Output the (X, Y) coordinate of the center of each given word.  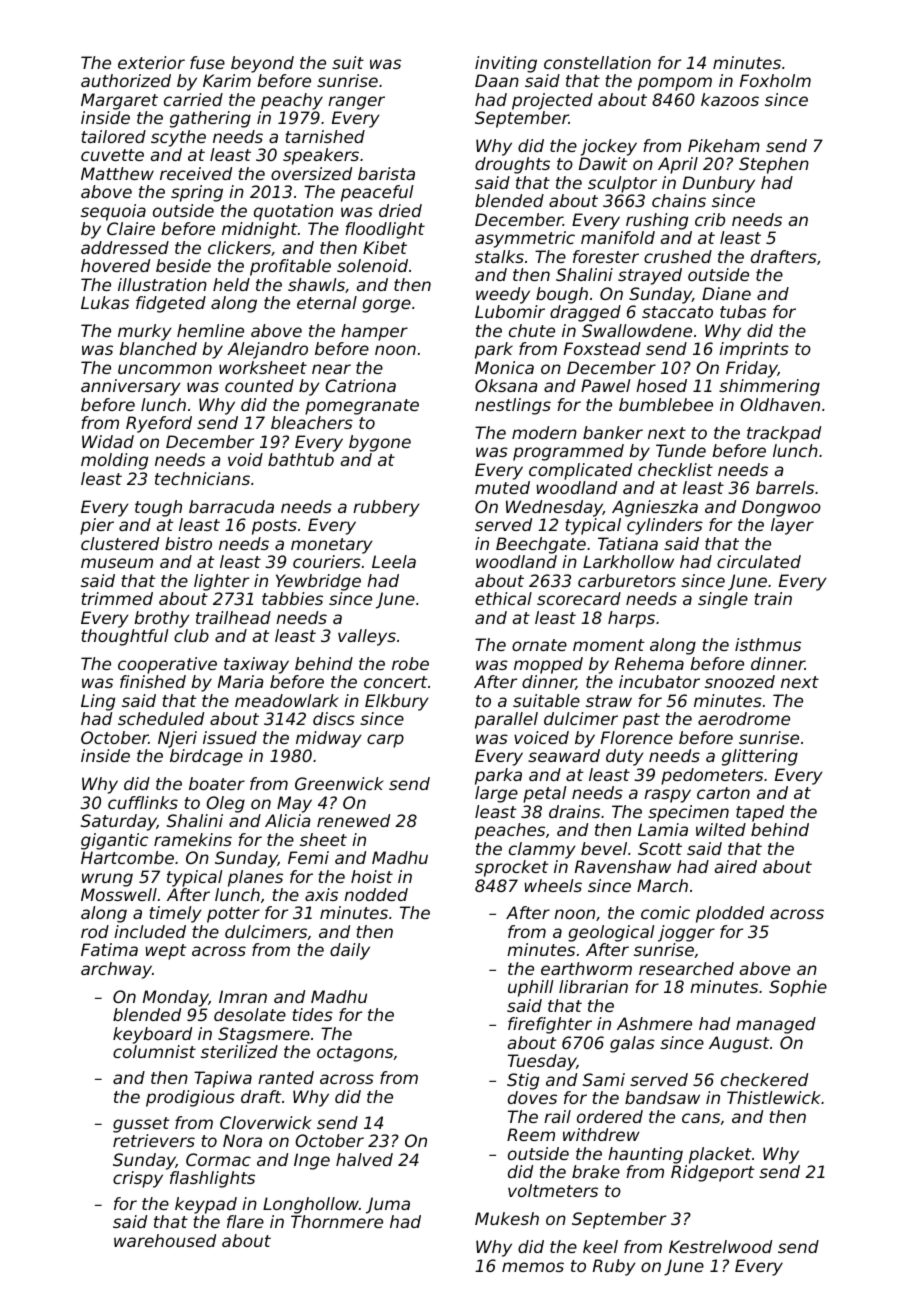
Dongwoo (781, 508)
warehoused (165, 1240)
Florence (637, 737)
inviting (506, 64)
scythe (178, 138)
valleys (367, 637)
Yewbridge (318, 582)
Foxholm (775, 80)
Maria (241, 681)
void (245, 459)
